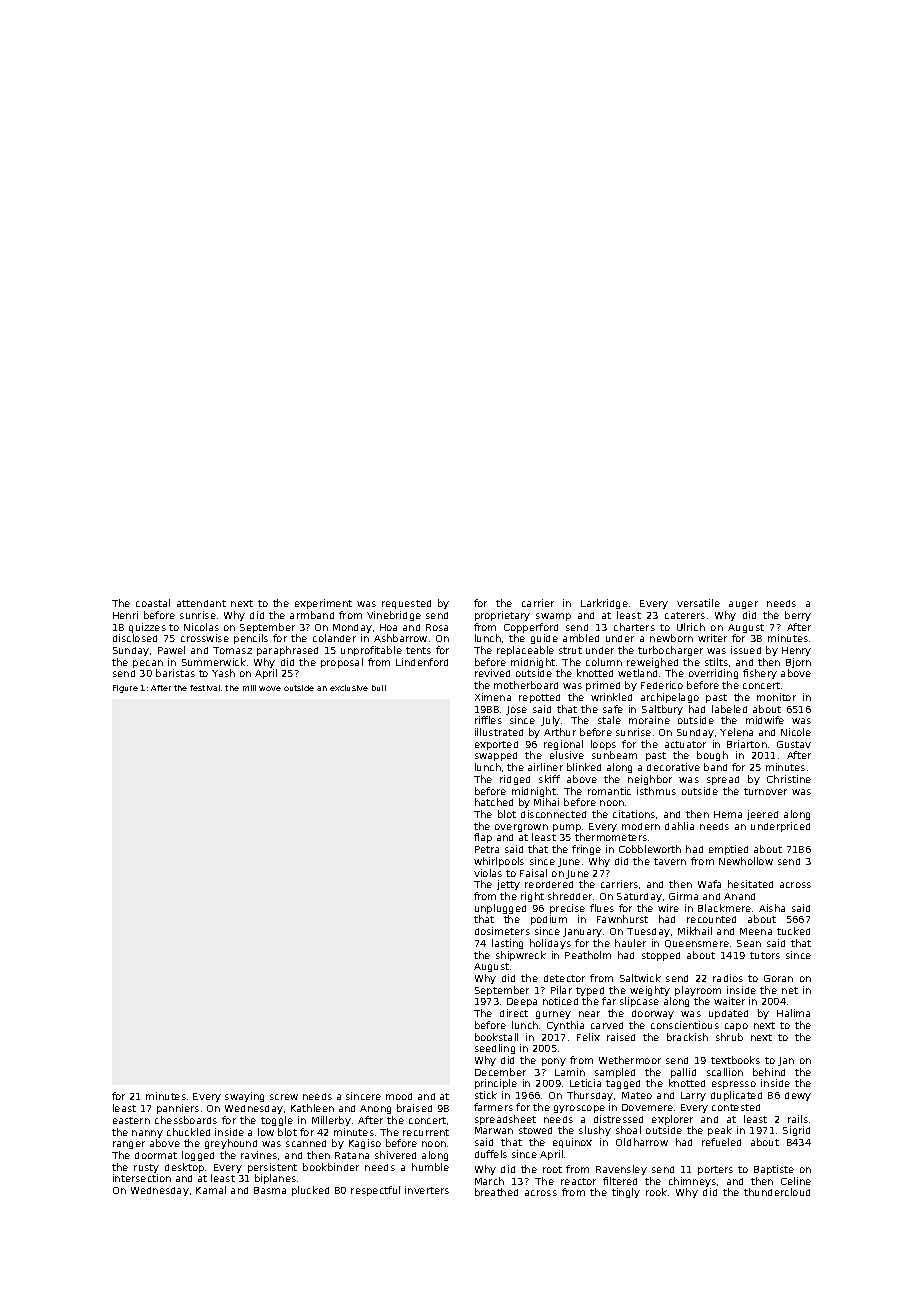  Describe the element at coordinates (153, 603) in the screenshot. I see `coastal` at that location.
